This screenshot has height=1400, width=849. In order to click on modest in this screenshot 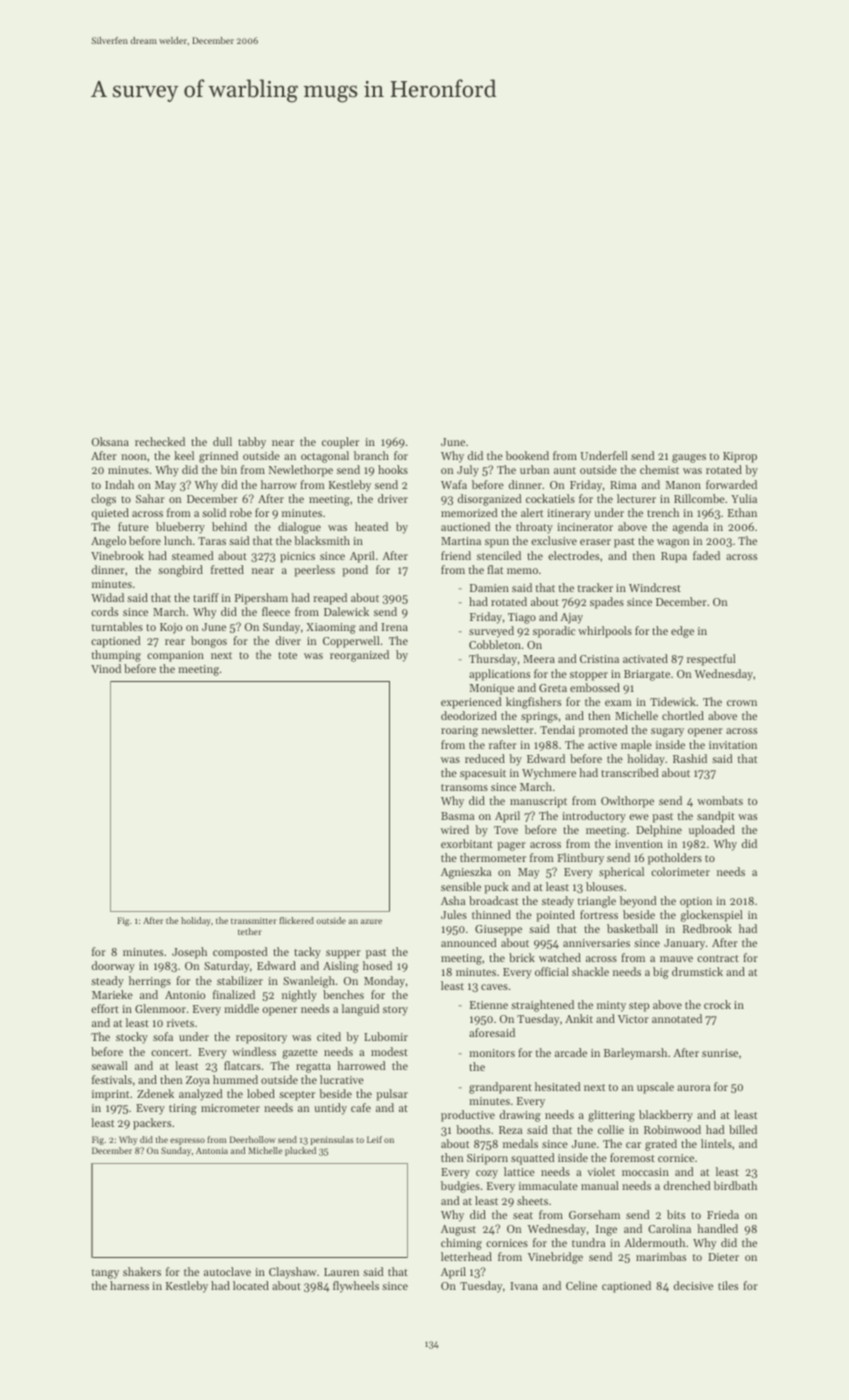, I will do `click(389, 1051)`.
